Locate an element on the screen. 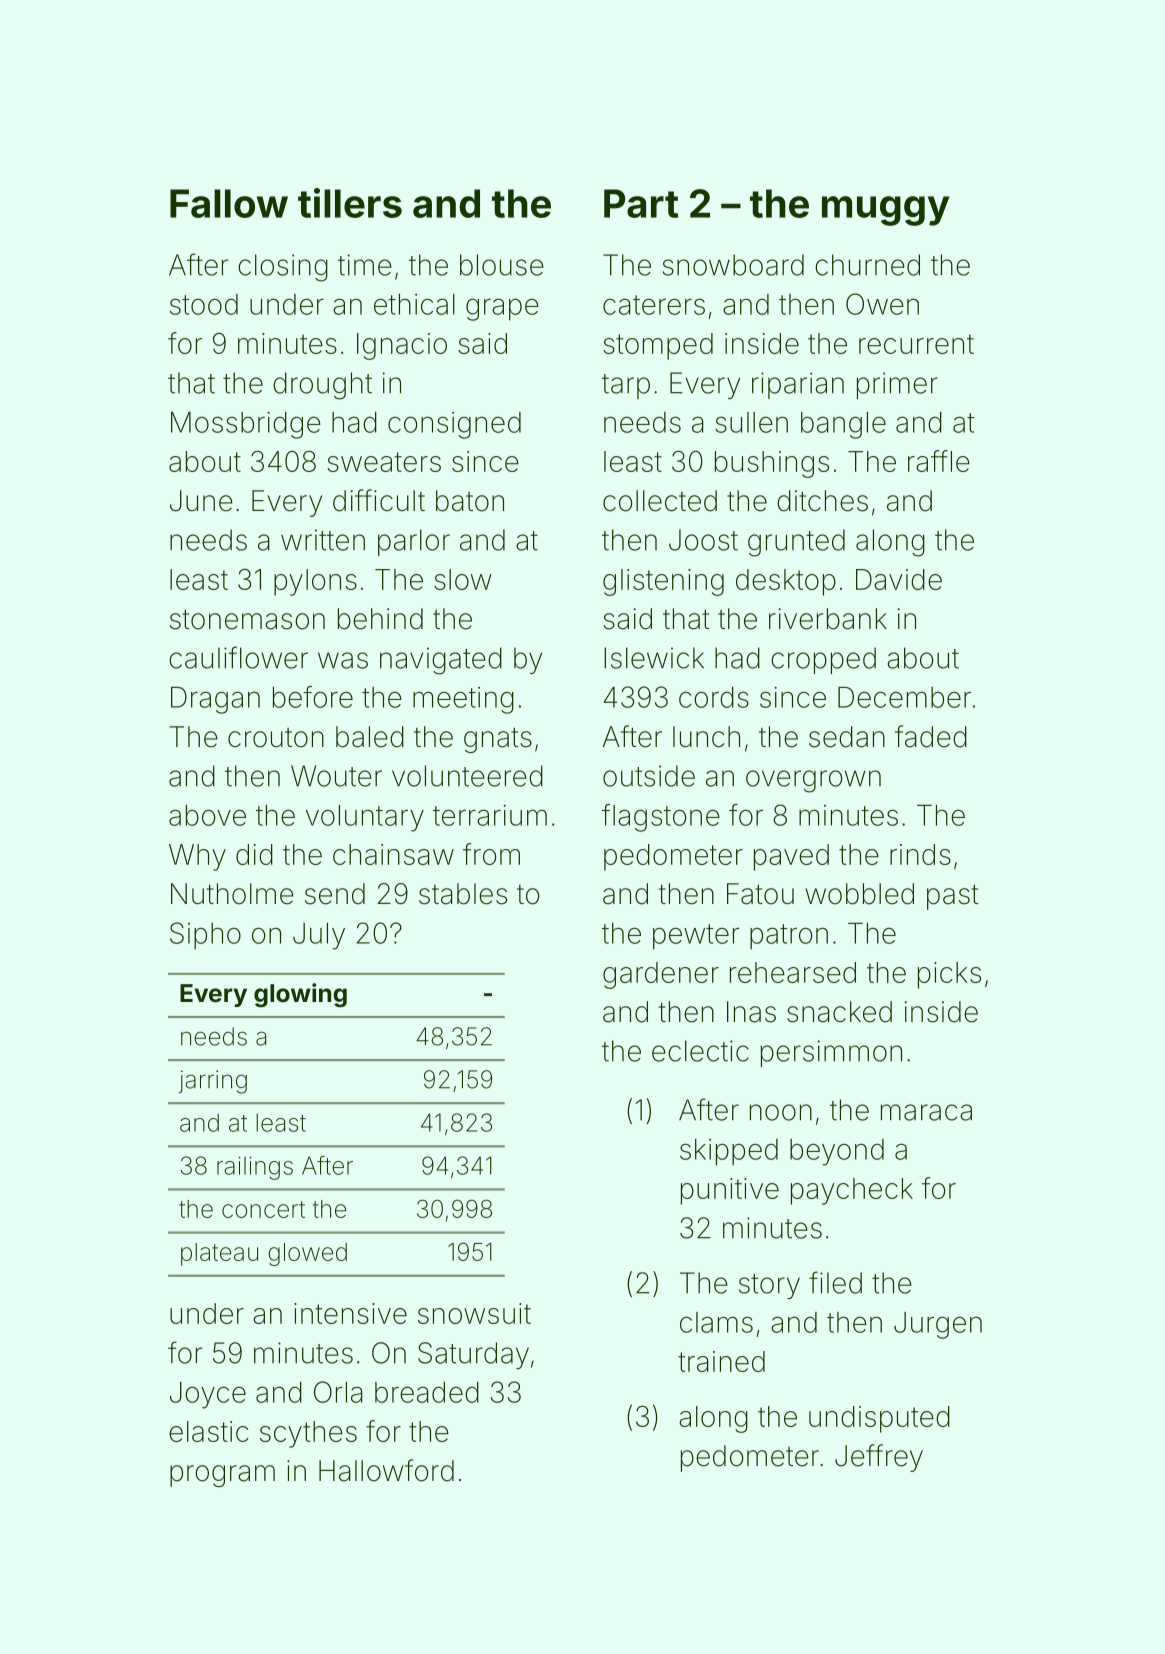 The height and width of the screenshot is (1654, 1165). punitive is located at coordinates (730, 1191).
